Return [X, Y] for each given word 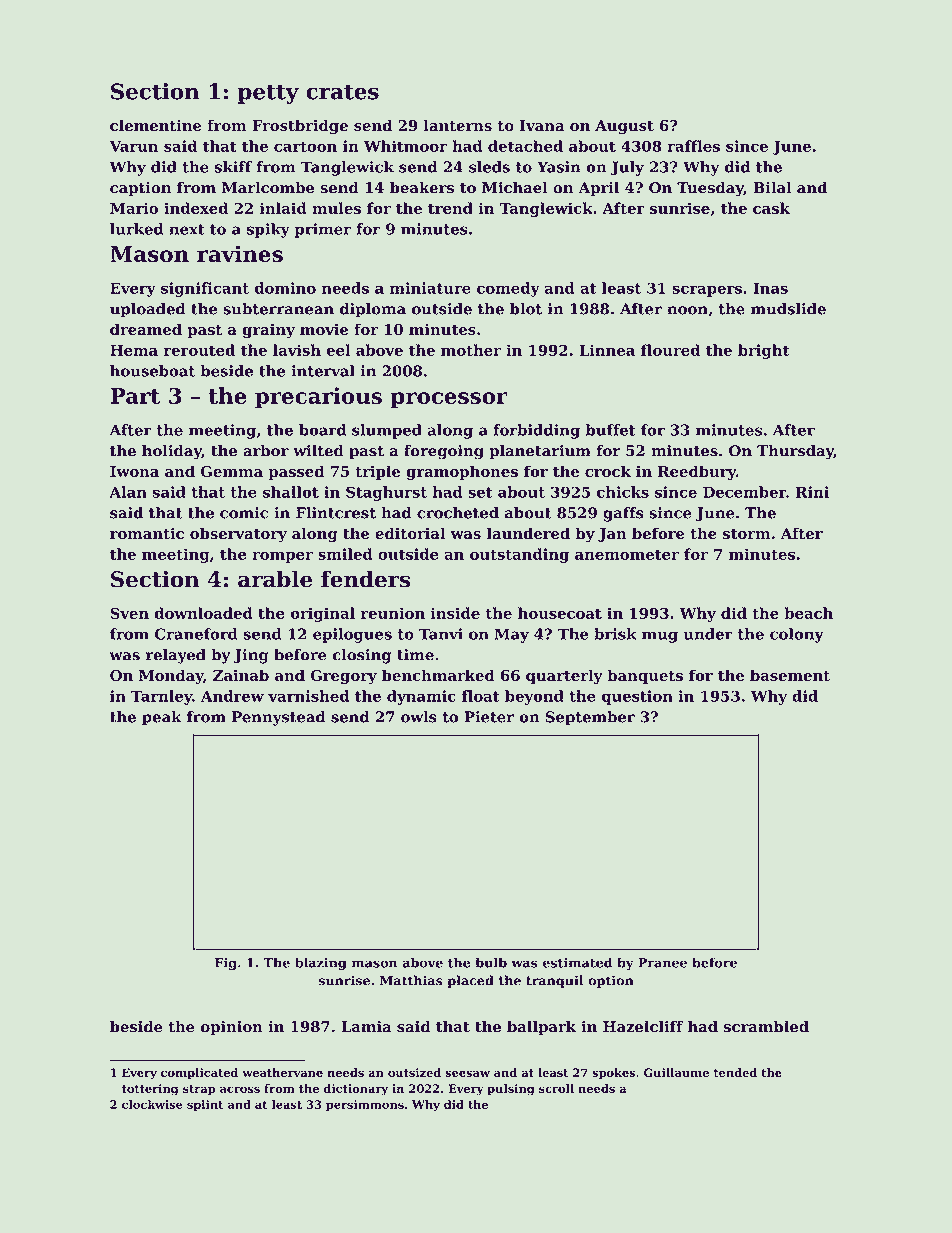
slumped [387, 431]
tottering [150, 1090]
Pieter [489, 717]
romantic [147, 533]
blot [526, 309]
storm [746, 534]
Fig [226, 964]
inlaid [283, 208]
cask [771, 208]
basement [790, 675]
